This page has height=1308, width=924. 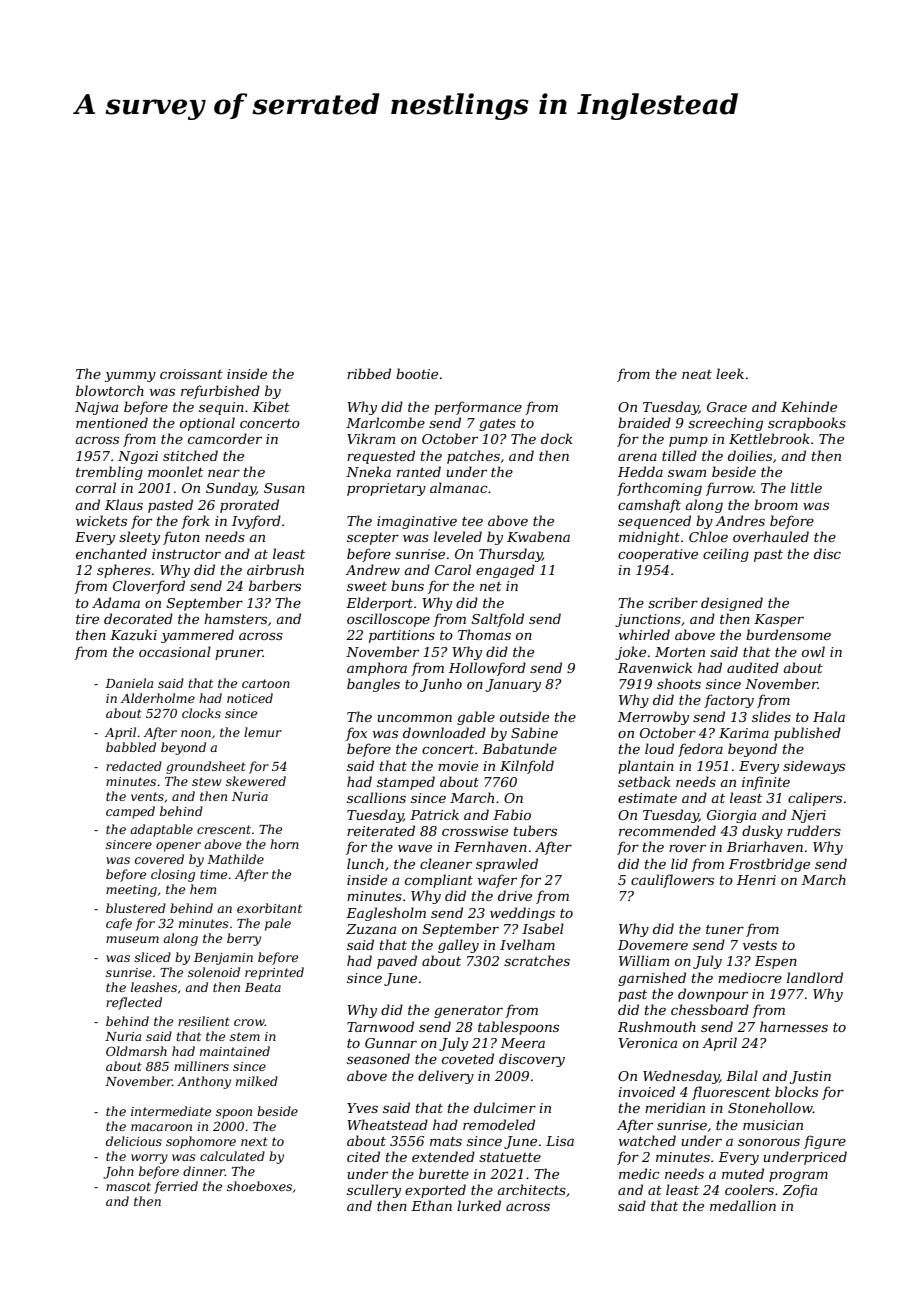 I want to click on figure, so click(x=825, y=1142).
